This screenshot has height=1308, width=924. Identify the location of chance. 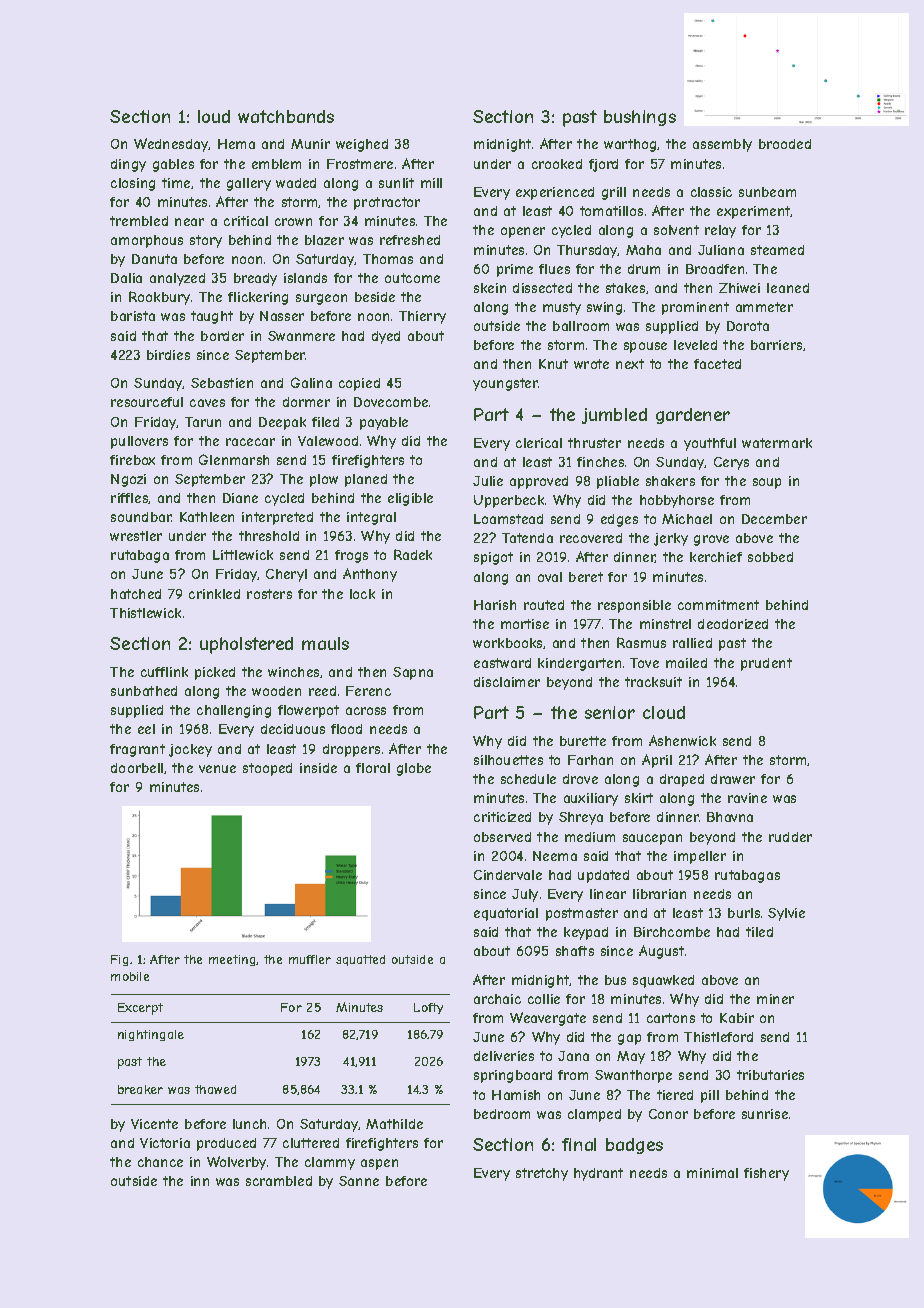
(160, 1162).
